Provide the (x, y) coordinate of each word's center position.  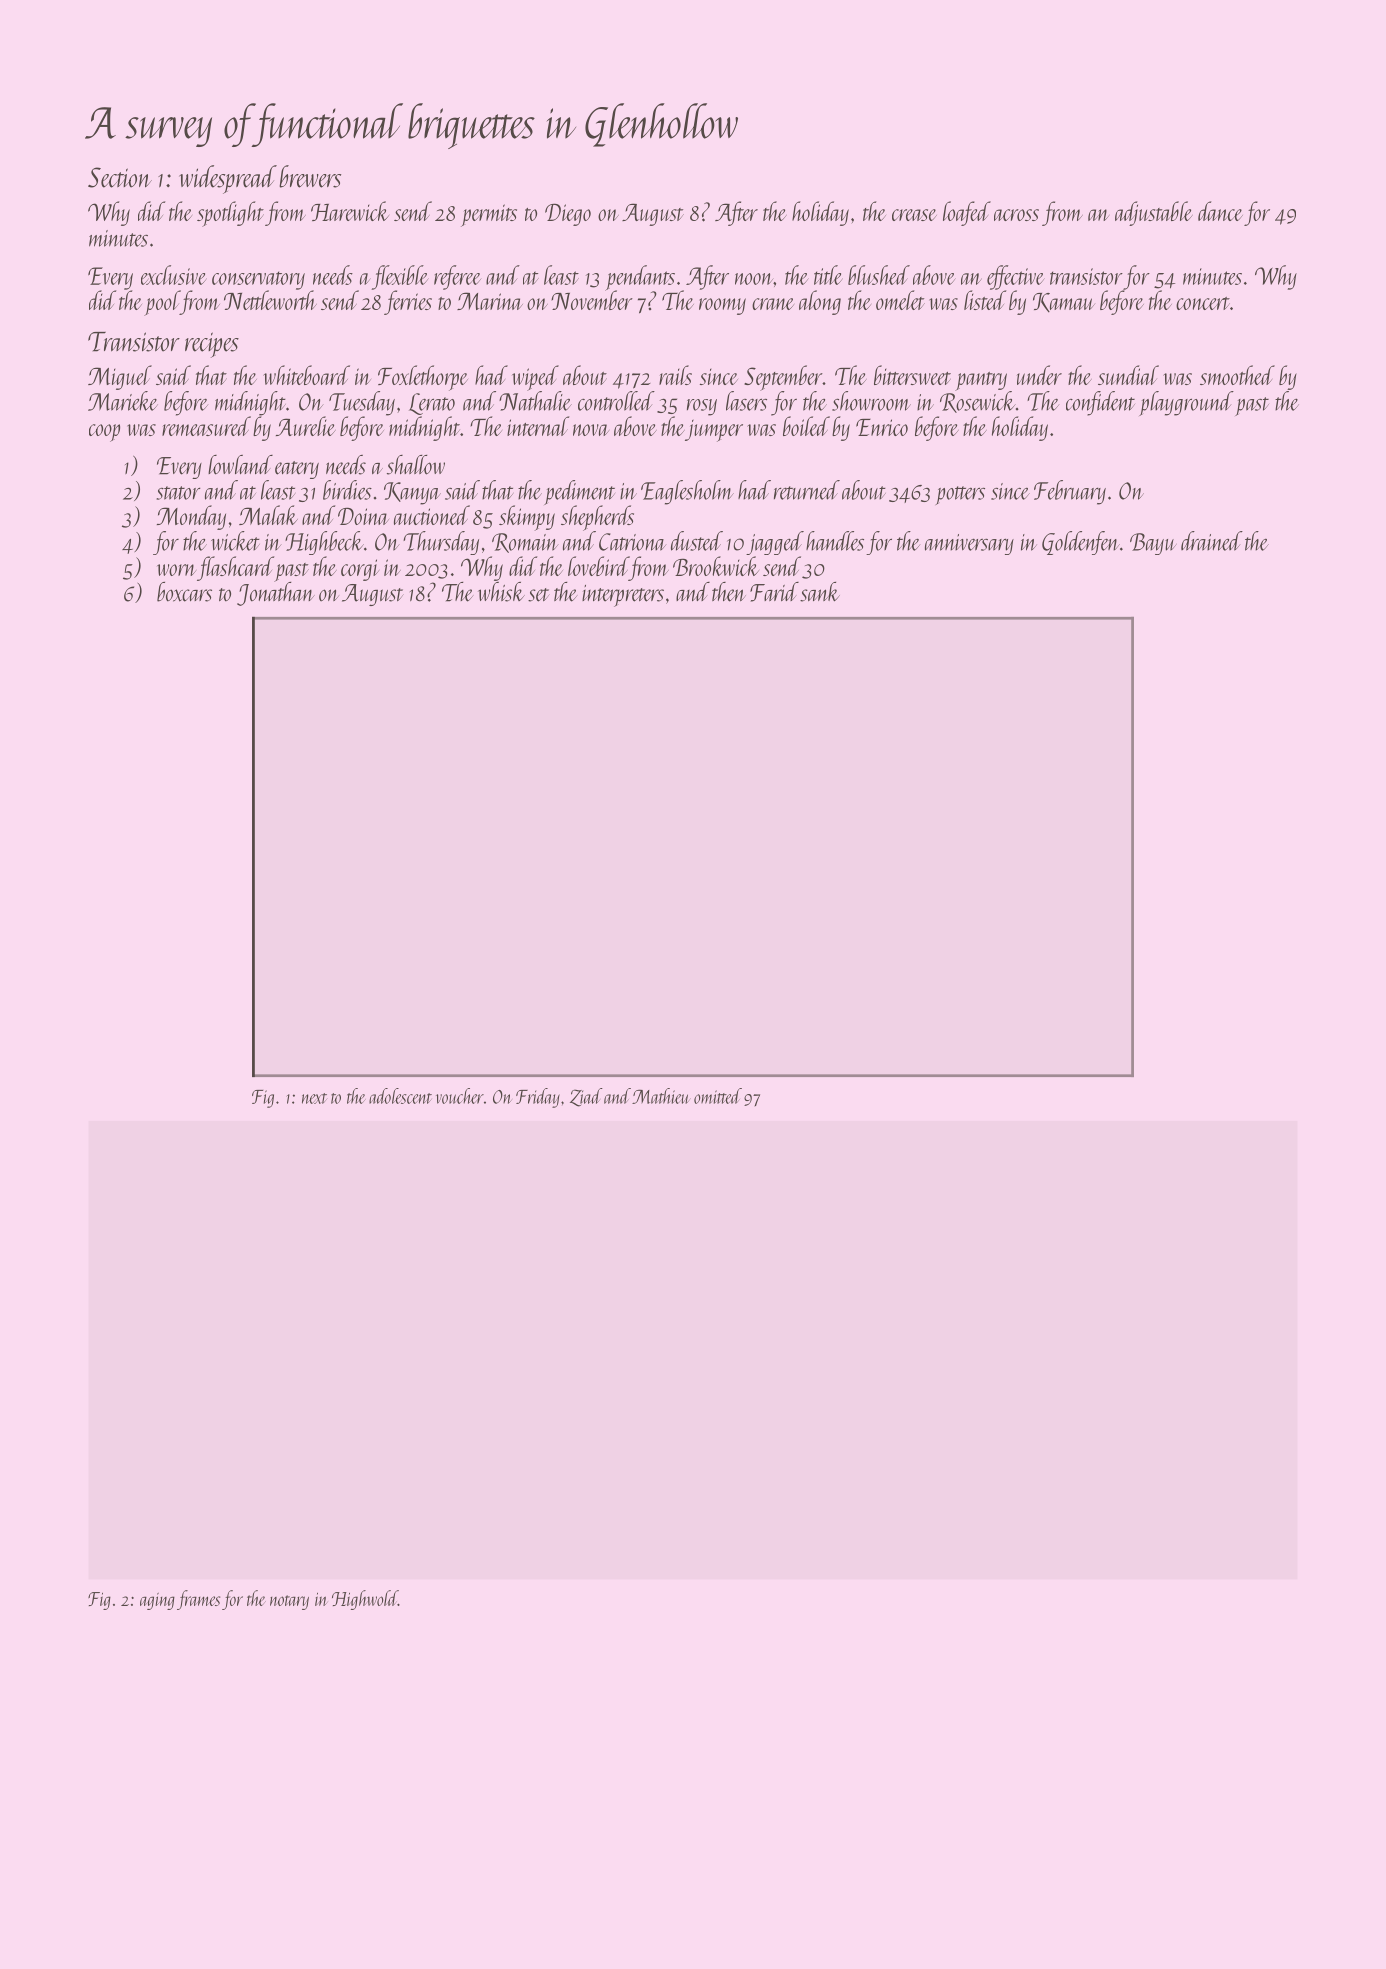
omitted (718, 1096)
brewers (310, 176)
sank (820, 592)
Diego (568, 214)
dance (1220, 211)
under (1039, 375)
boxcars (184, 592)
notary (289, 1602)
